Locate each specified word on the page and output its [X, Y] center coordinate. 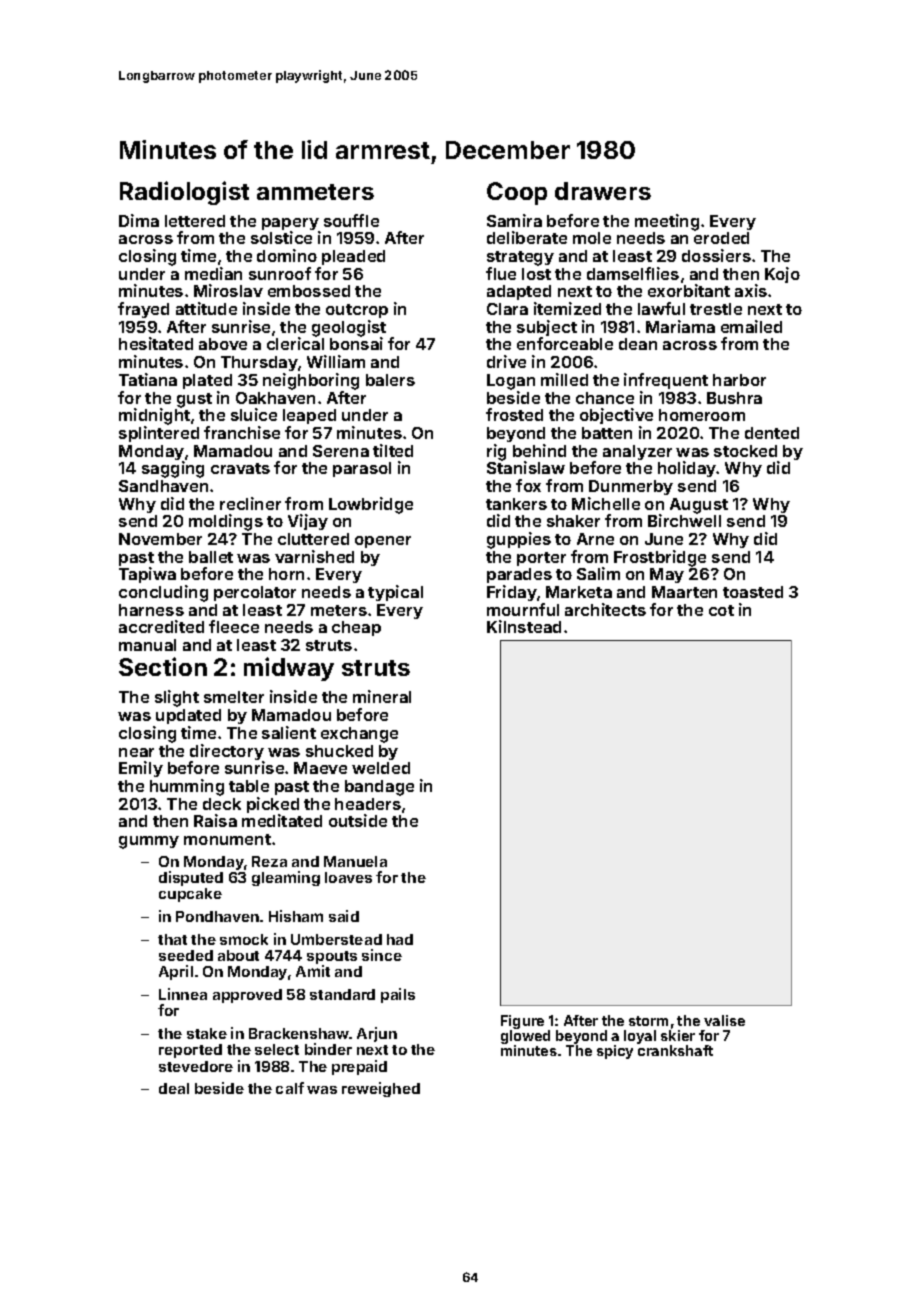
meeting [667, 222]
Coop [517, 193]
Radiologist [184, 193]
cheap [356, 628]
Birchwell [684, 520]
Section [163, 666]
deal [174, 1088]
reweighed [381, 1089]
